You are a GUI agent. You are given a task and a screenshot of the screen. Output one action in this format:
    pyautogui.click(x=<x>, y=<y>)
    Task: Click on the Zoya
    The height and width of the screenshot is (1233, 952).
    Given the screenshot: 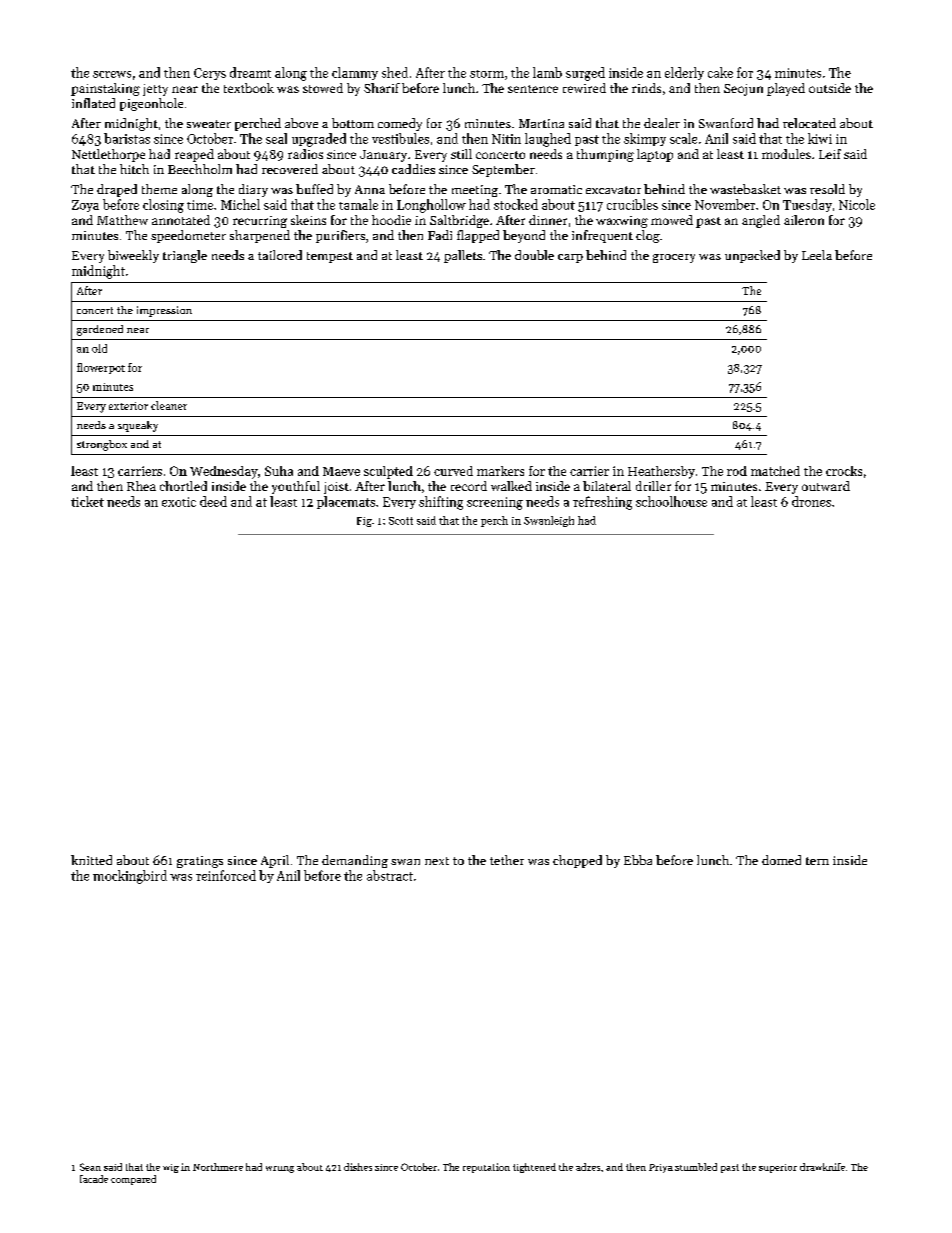 What is the action you would take?
    pyautogui.click(x=85, y=206)
